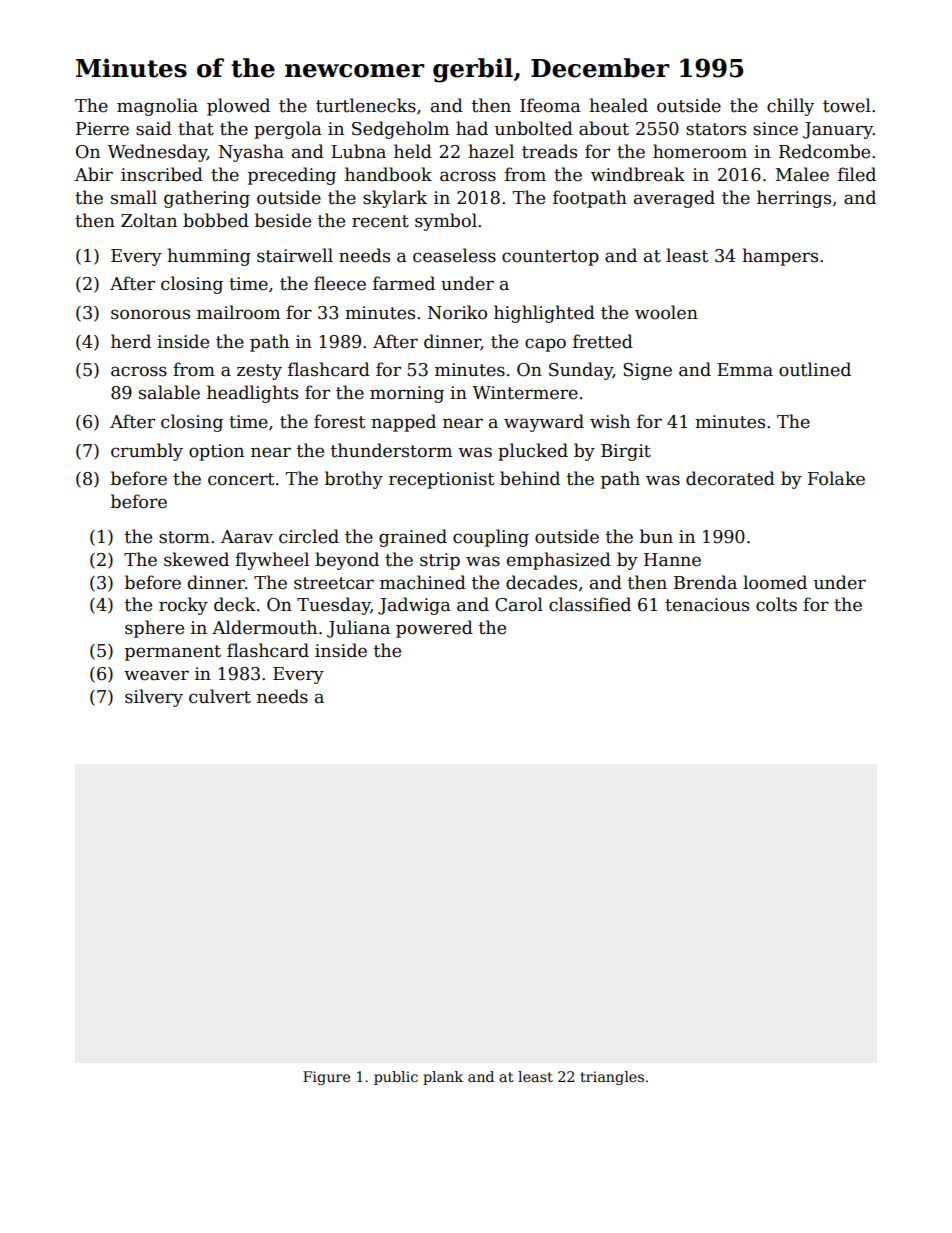  I want to click on circled, so click(309, 536).
